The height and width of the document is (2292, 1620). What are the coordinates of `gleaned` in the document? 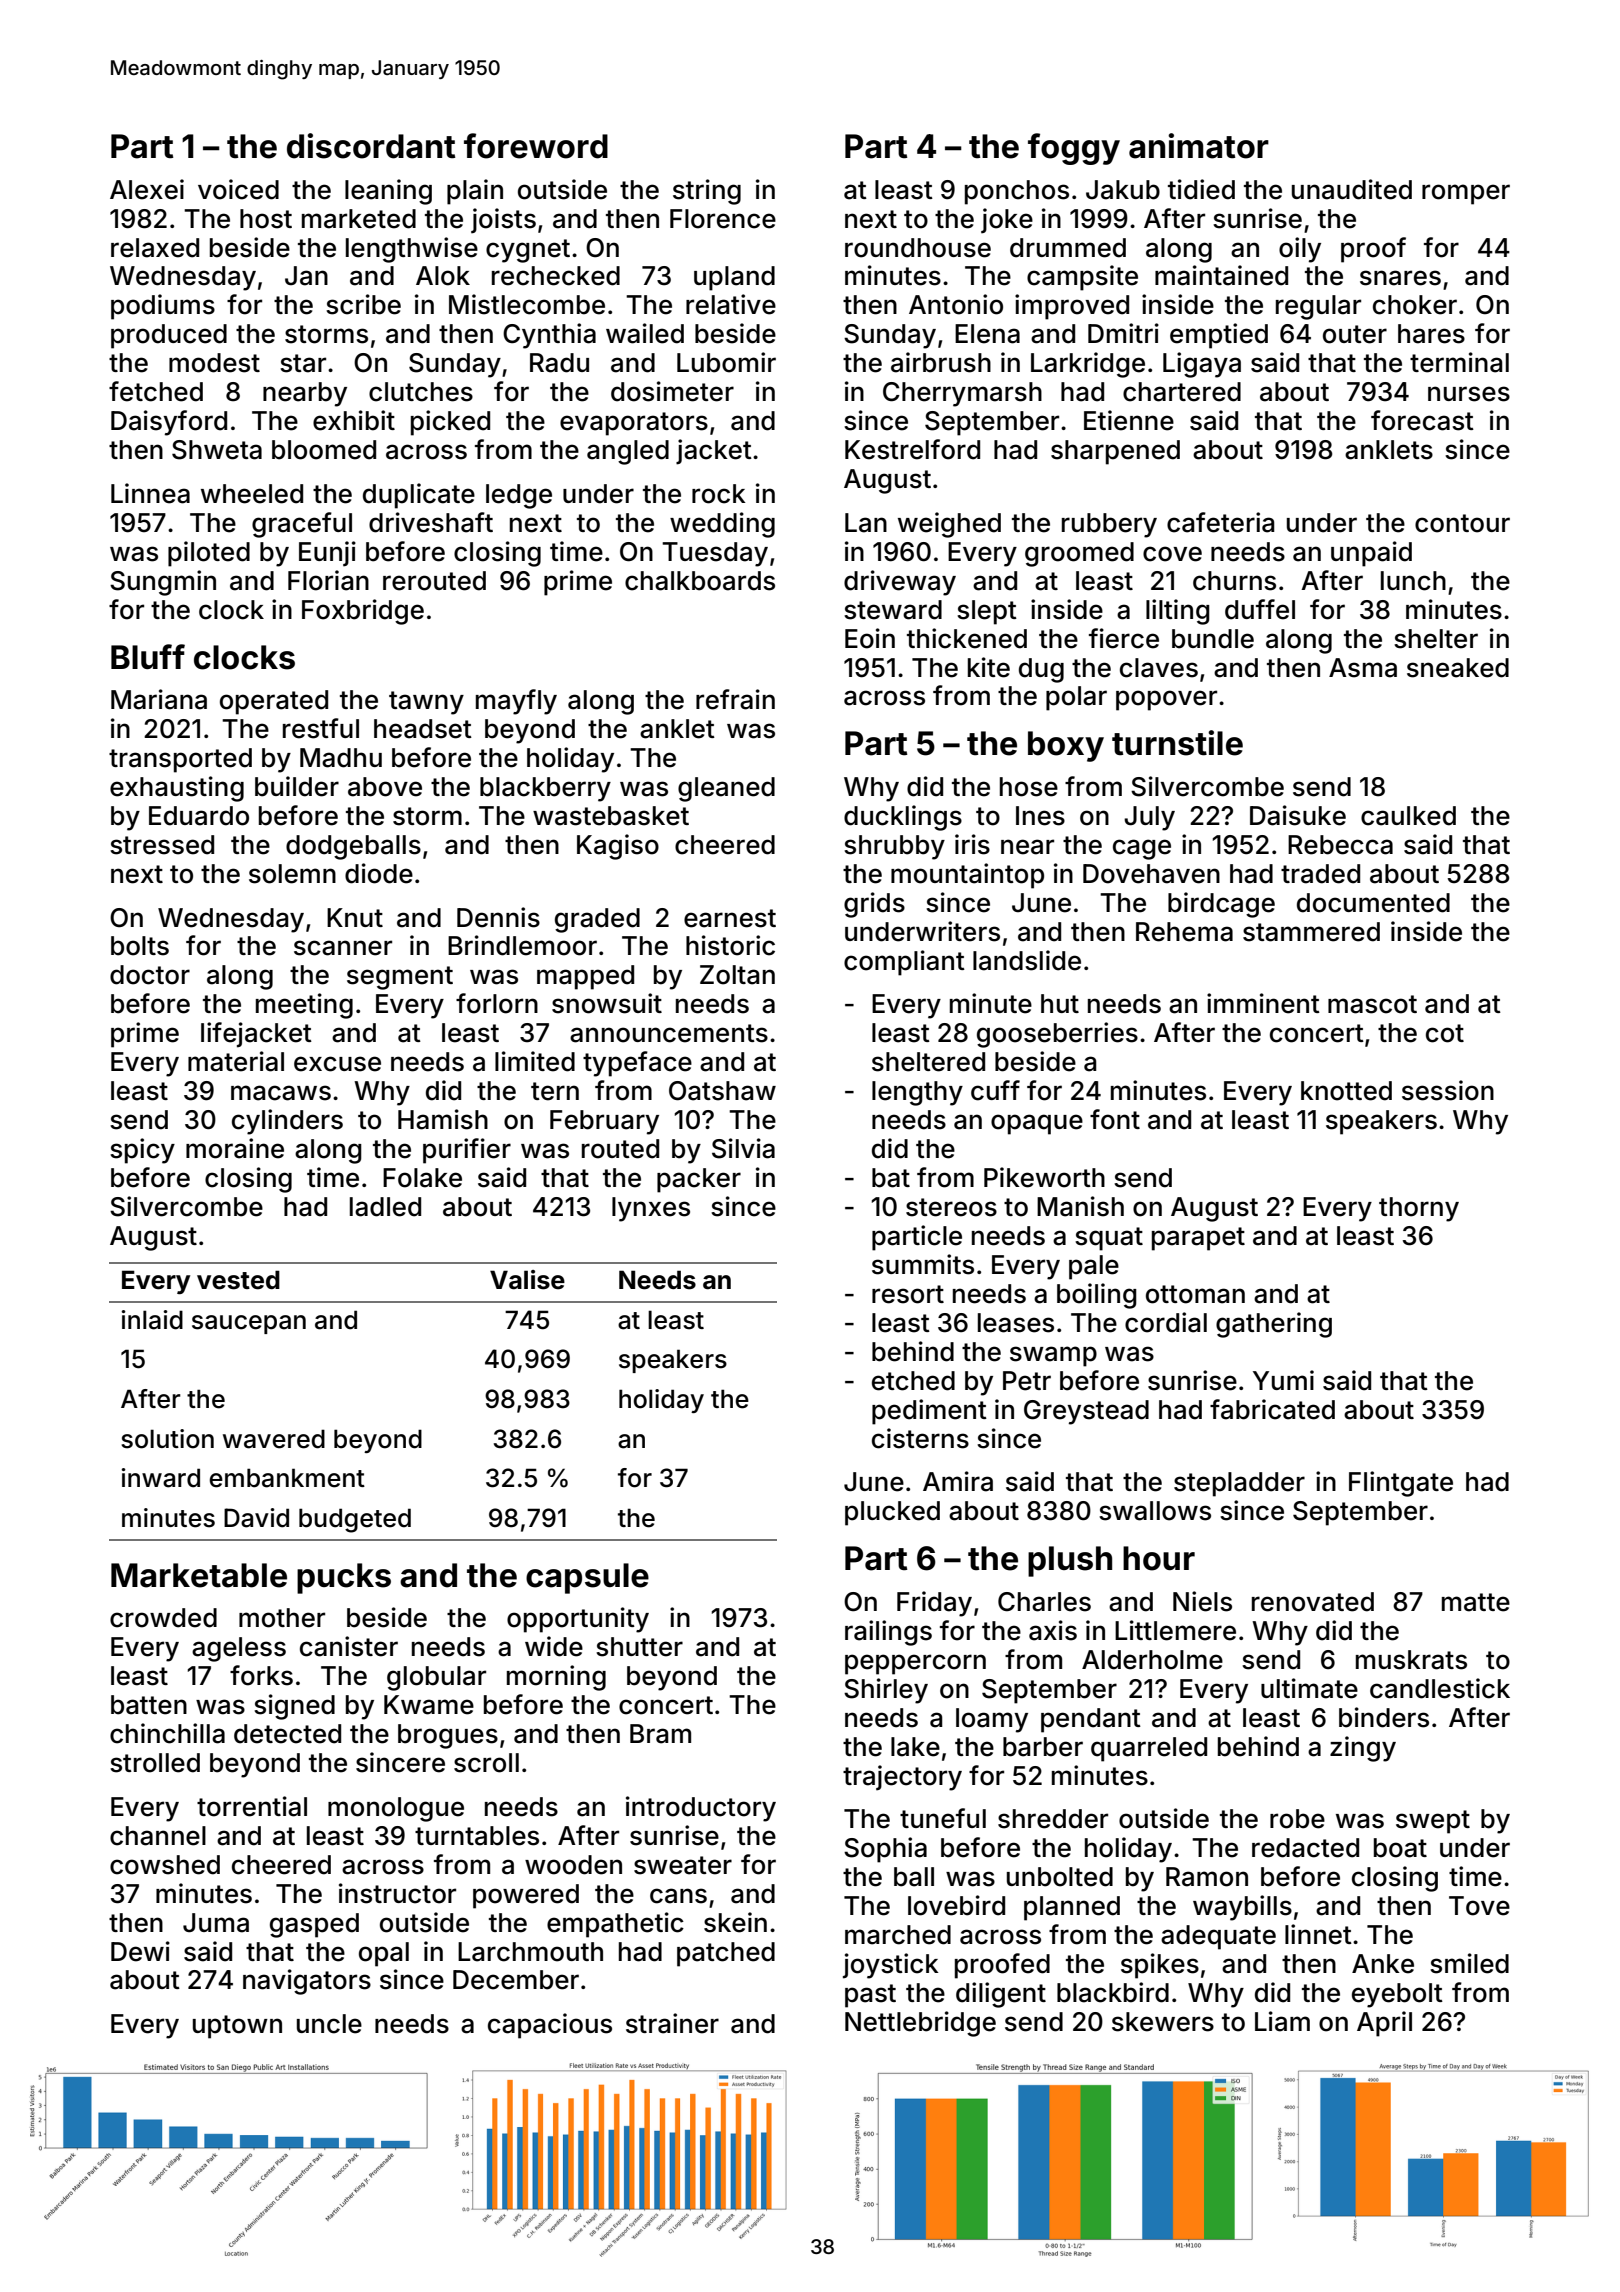 It's located at (726, 789).
